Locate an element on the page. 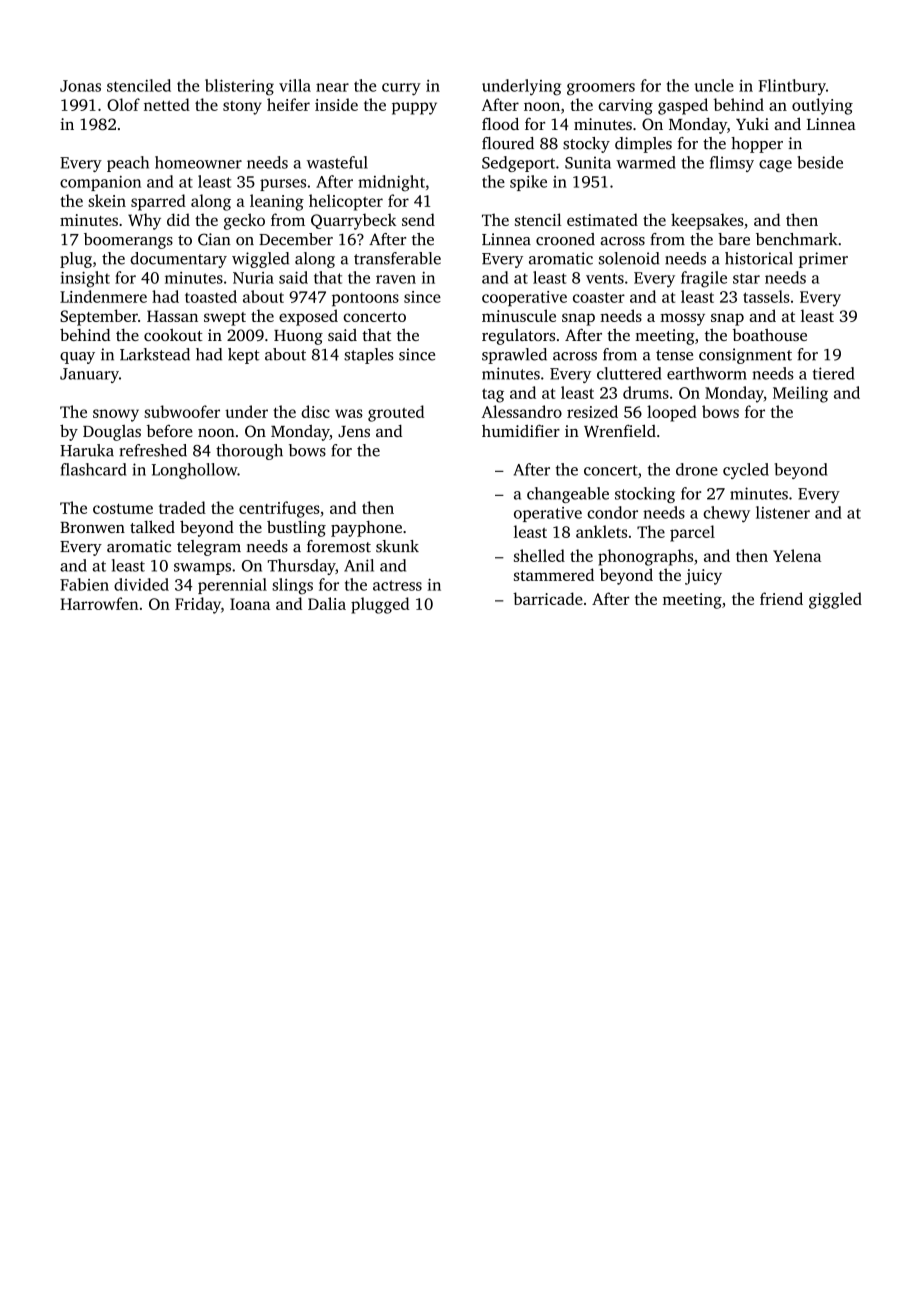  skein is located at coordinates (107, 200).
